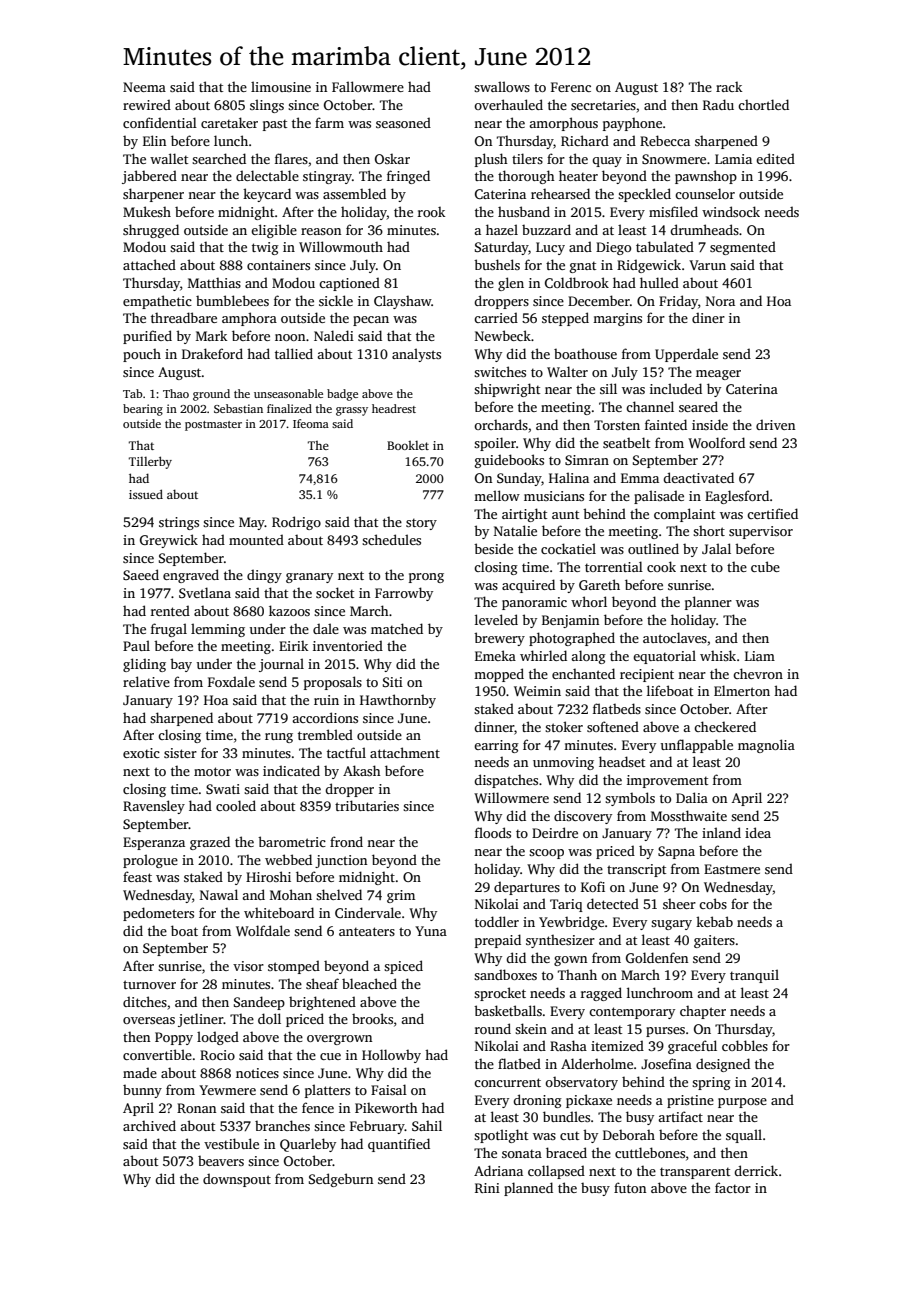 Image resolution: width=924 pixels, height=1308 pixels. Describe the element at coordinates (766, 746) in the screenshot. I see `magnolia` at that location.
